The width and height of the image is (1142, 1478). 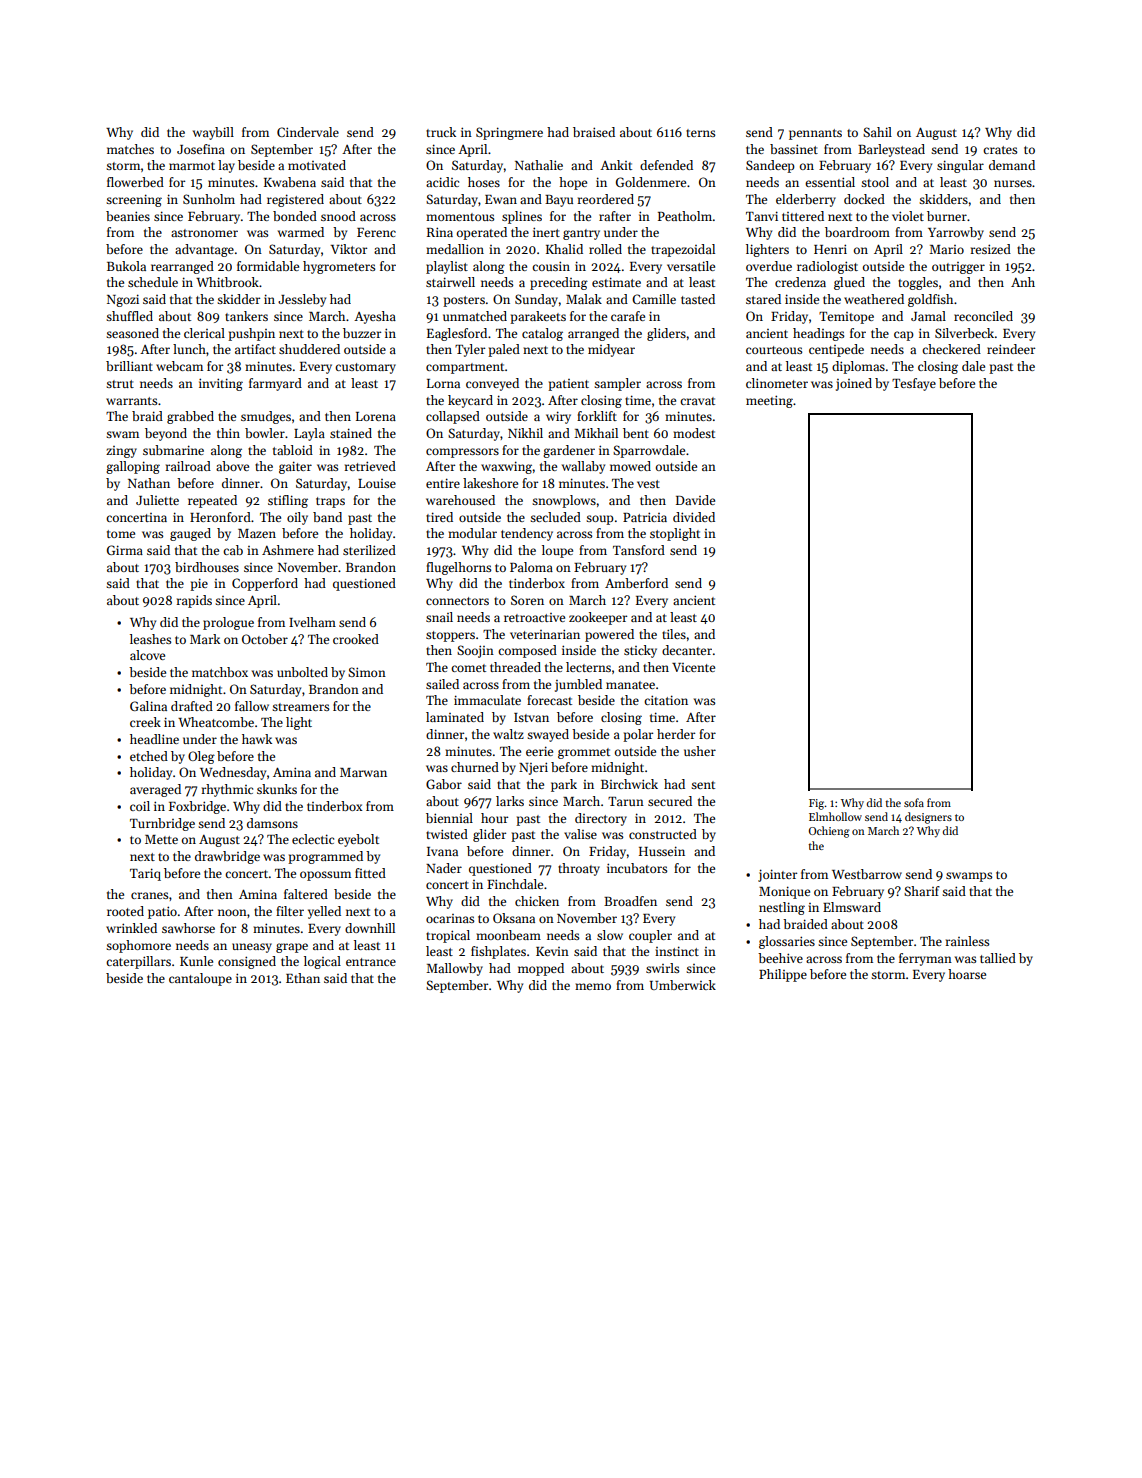 What do you see at coordinates (303, 978) in the image?
I see `Ethan` at bounding box center [303, 978].
